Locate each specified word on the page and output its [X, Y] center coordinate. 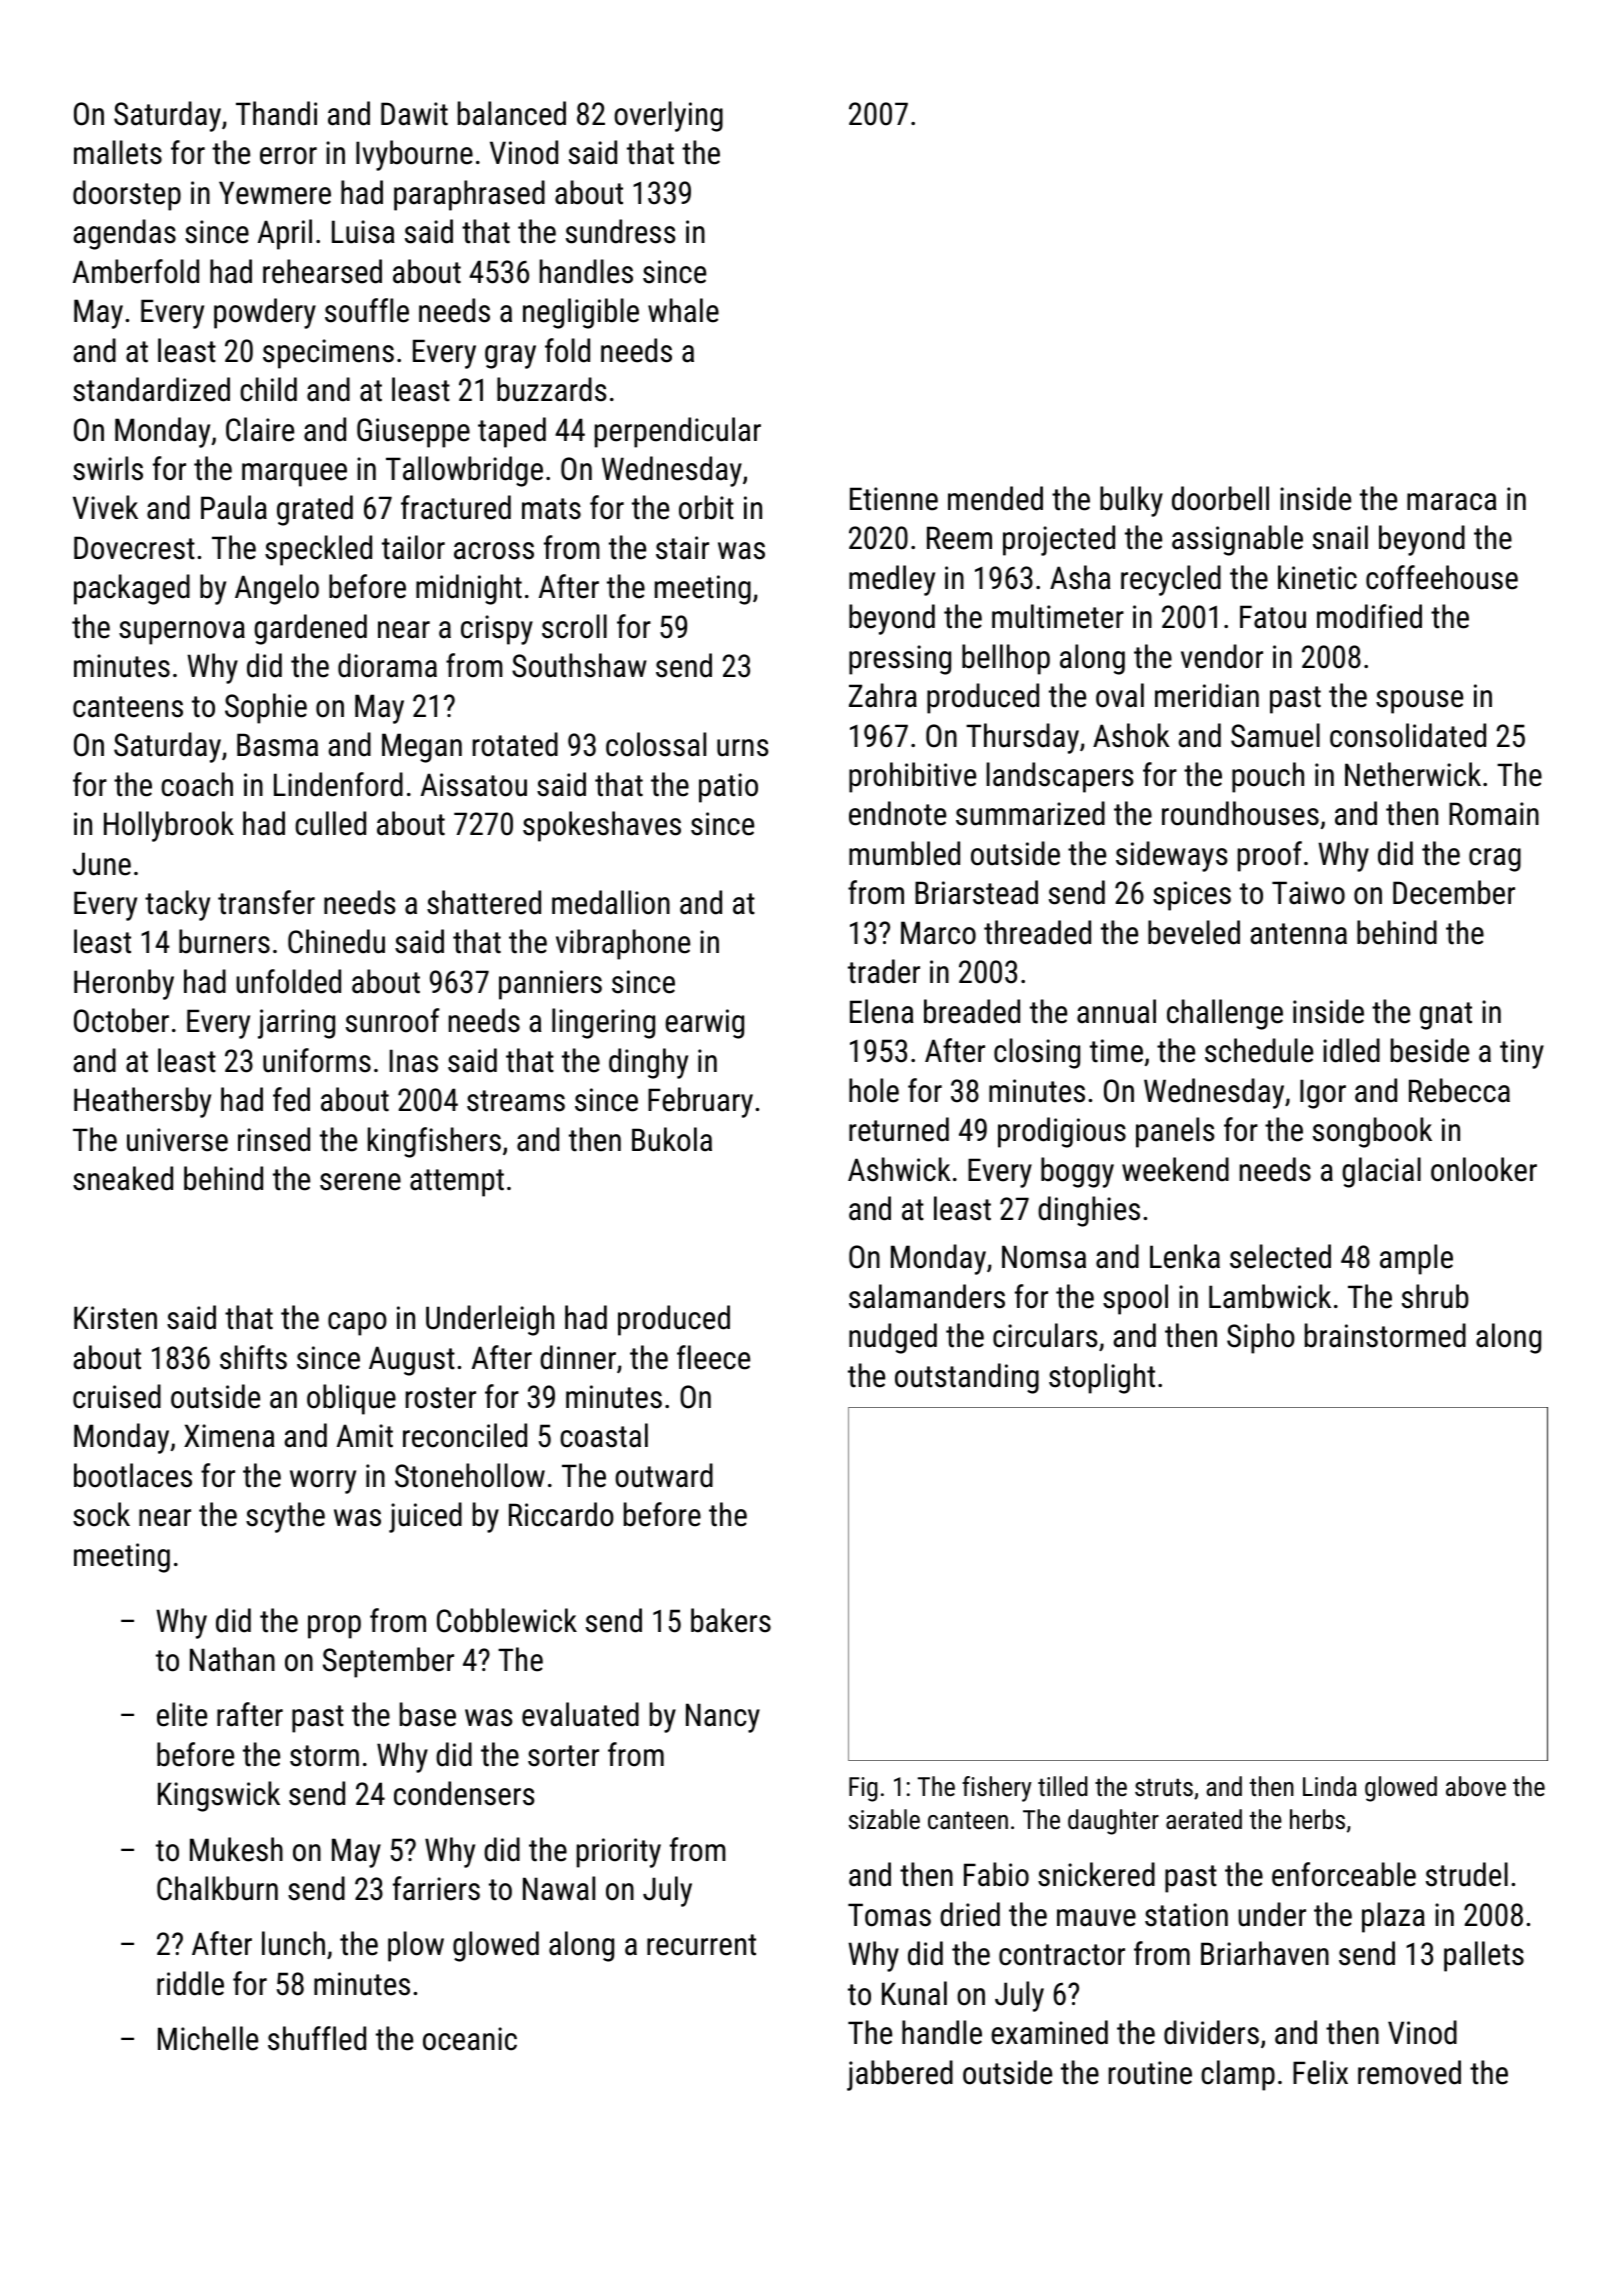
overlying [668, 116]
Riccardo [561, 1514]
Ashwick [899, 1169]
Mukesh [236, 1849]
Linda [1330, 1786]
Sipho [1261, 1338]
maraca [1452, 502]
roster [441, 1398]
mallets [118, 152]
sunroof [393, 1020]
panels [1175, 1132]
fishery [997, 1789]
